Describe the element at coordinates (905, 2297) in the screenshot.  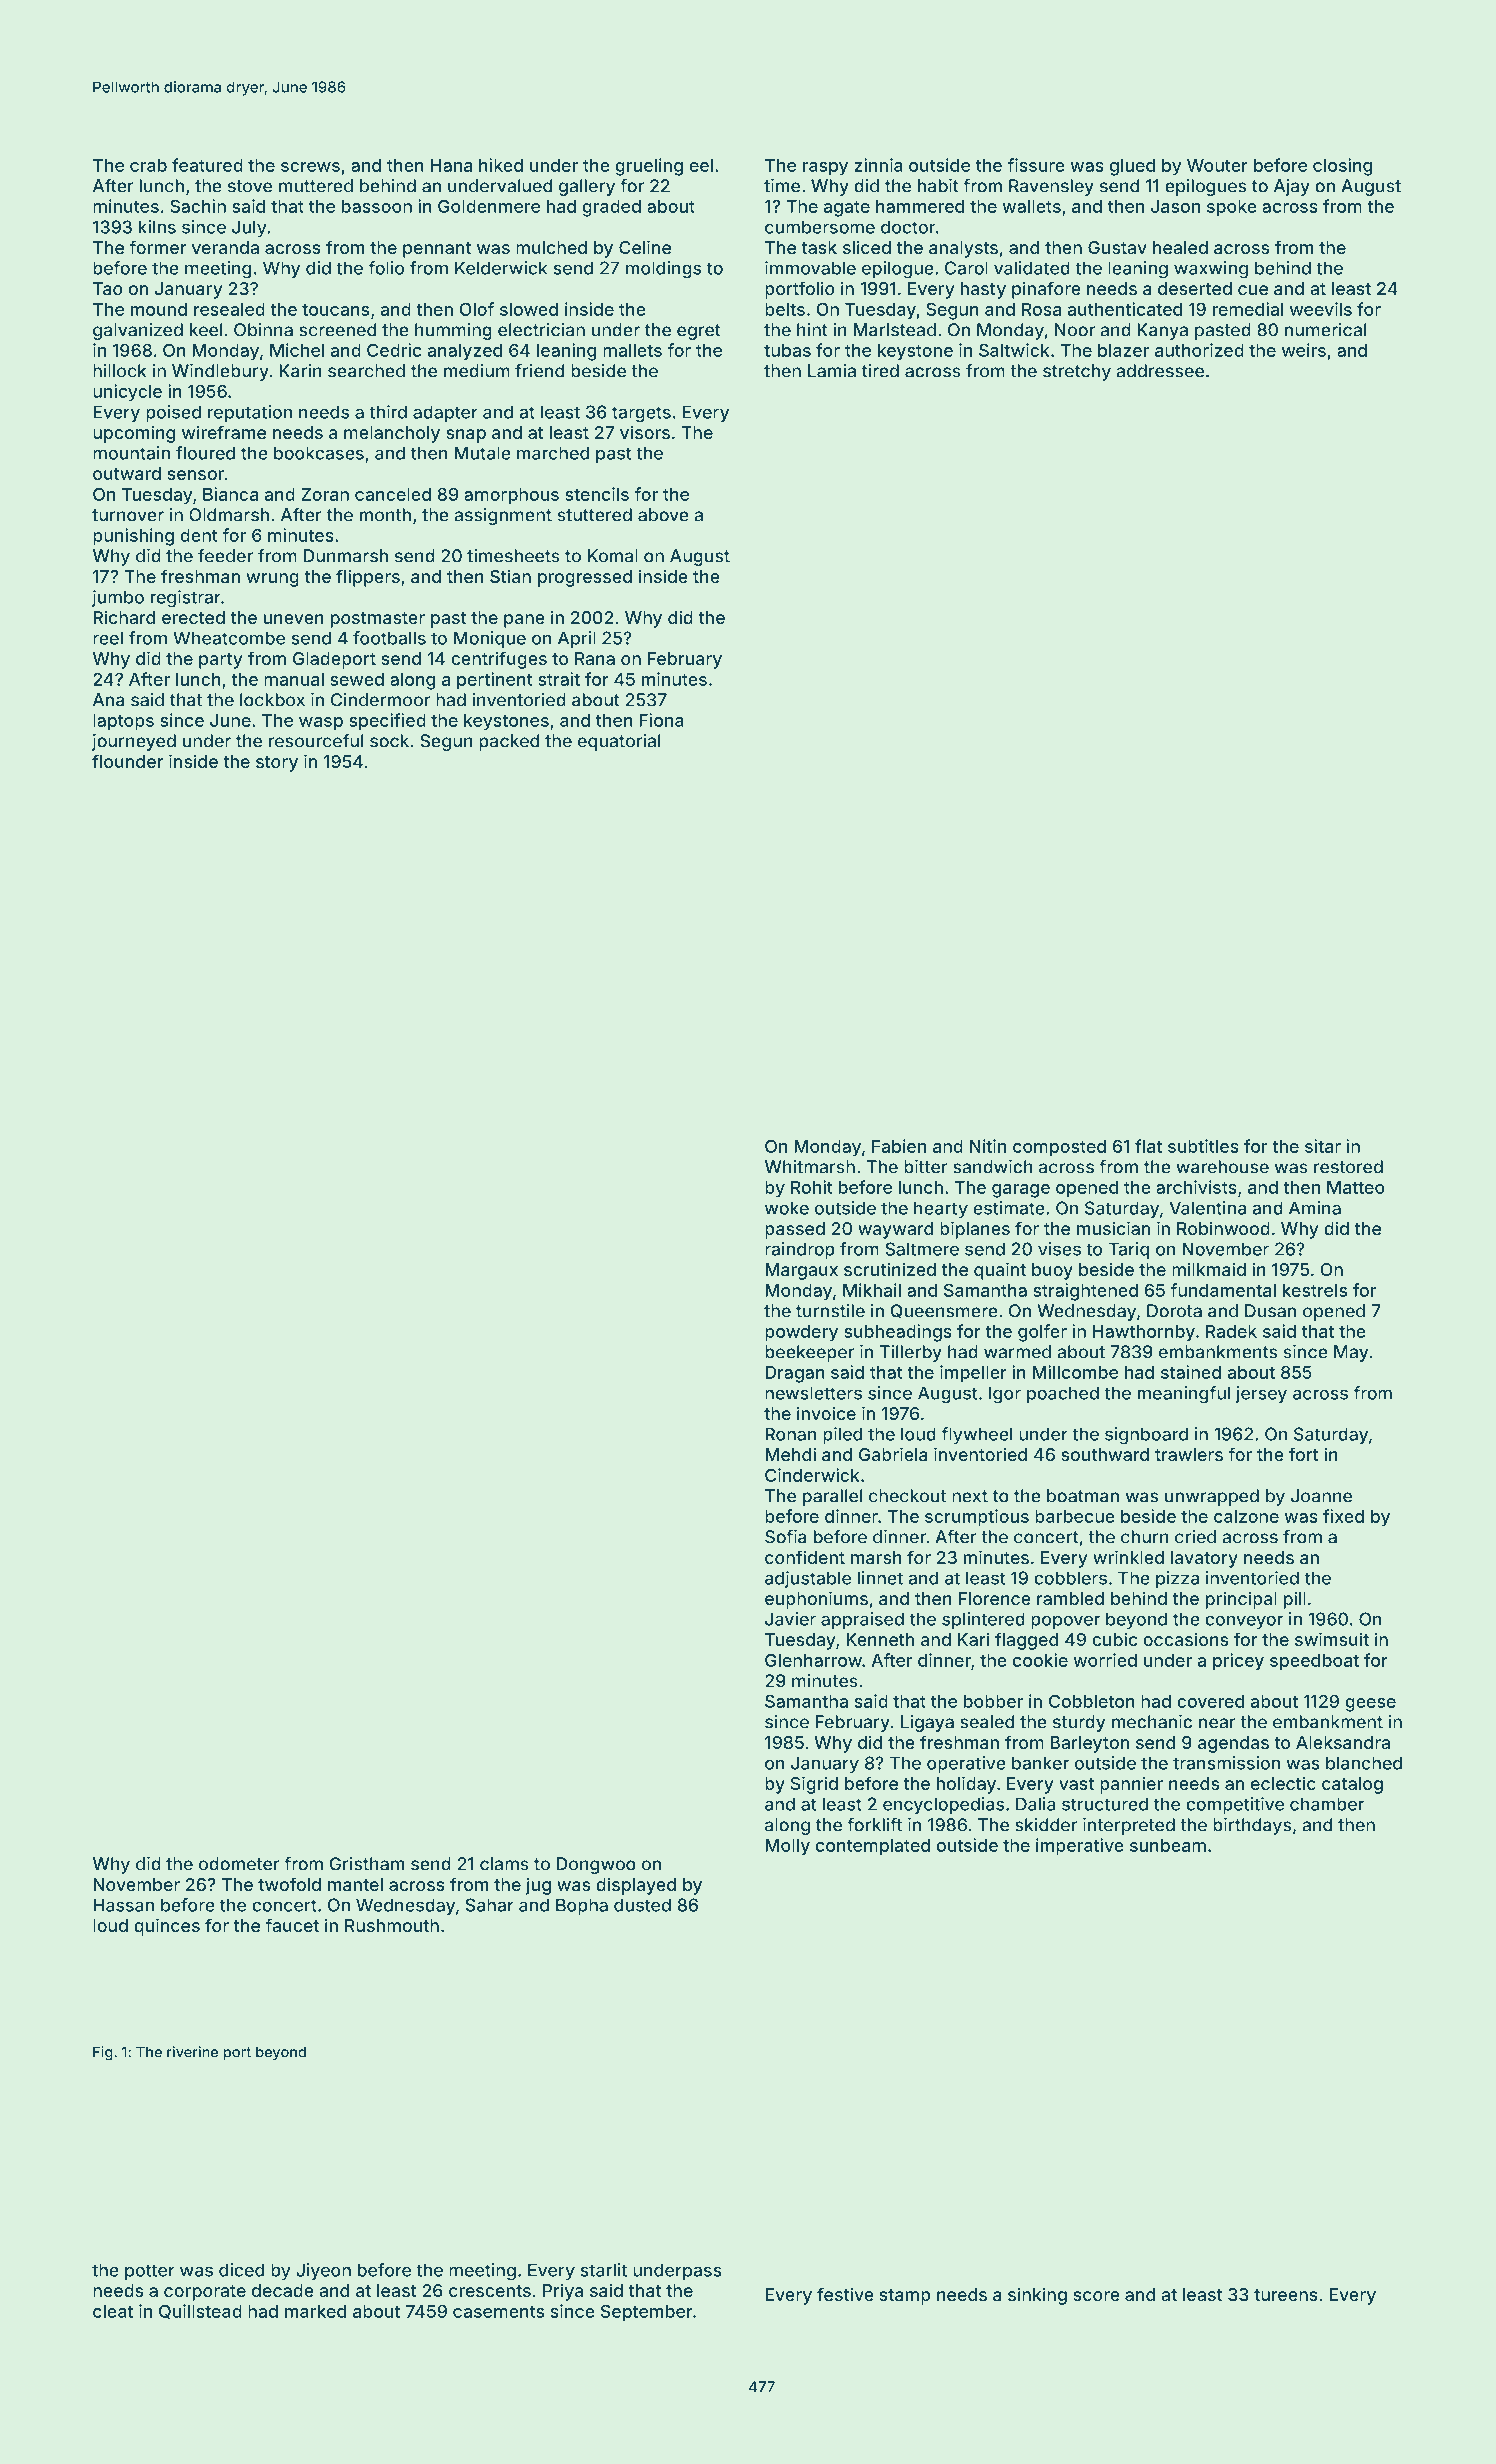
I see `stamp` at that location.
